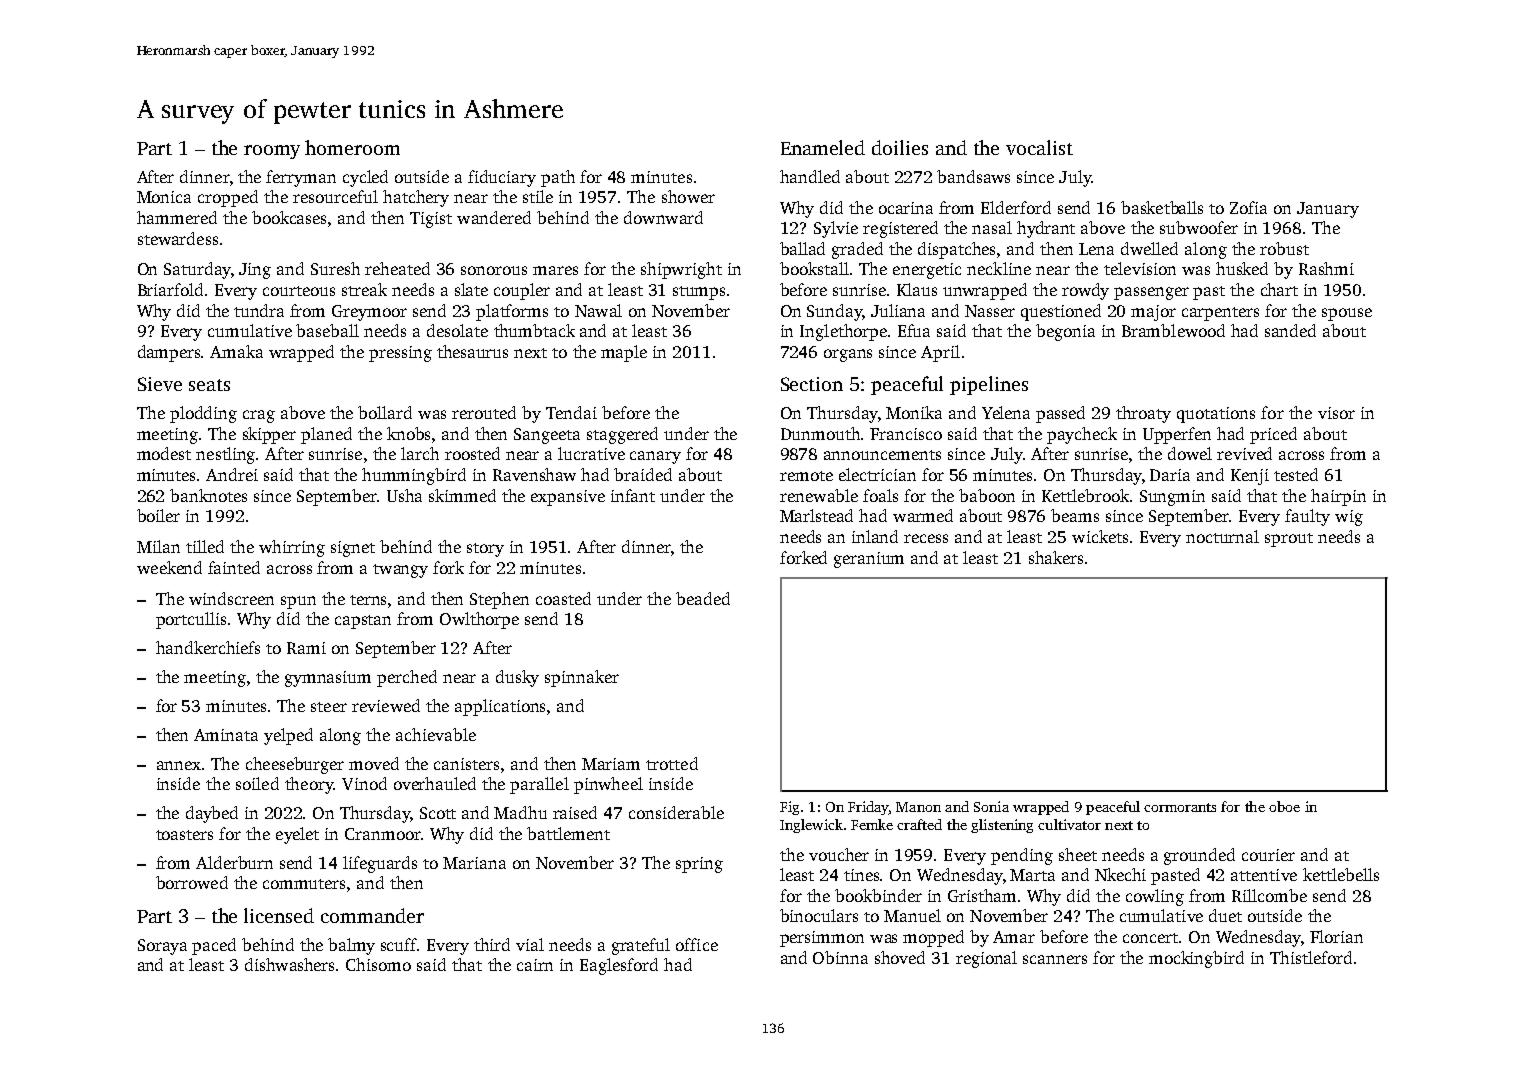  I want to click on hummingbird, so click(414, 476).
